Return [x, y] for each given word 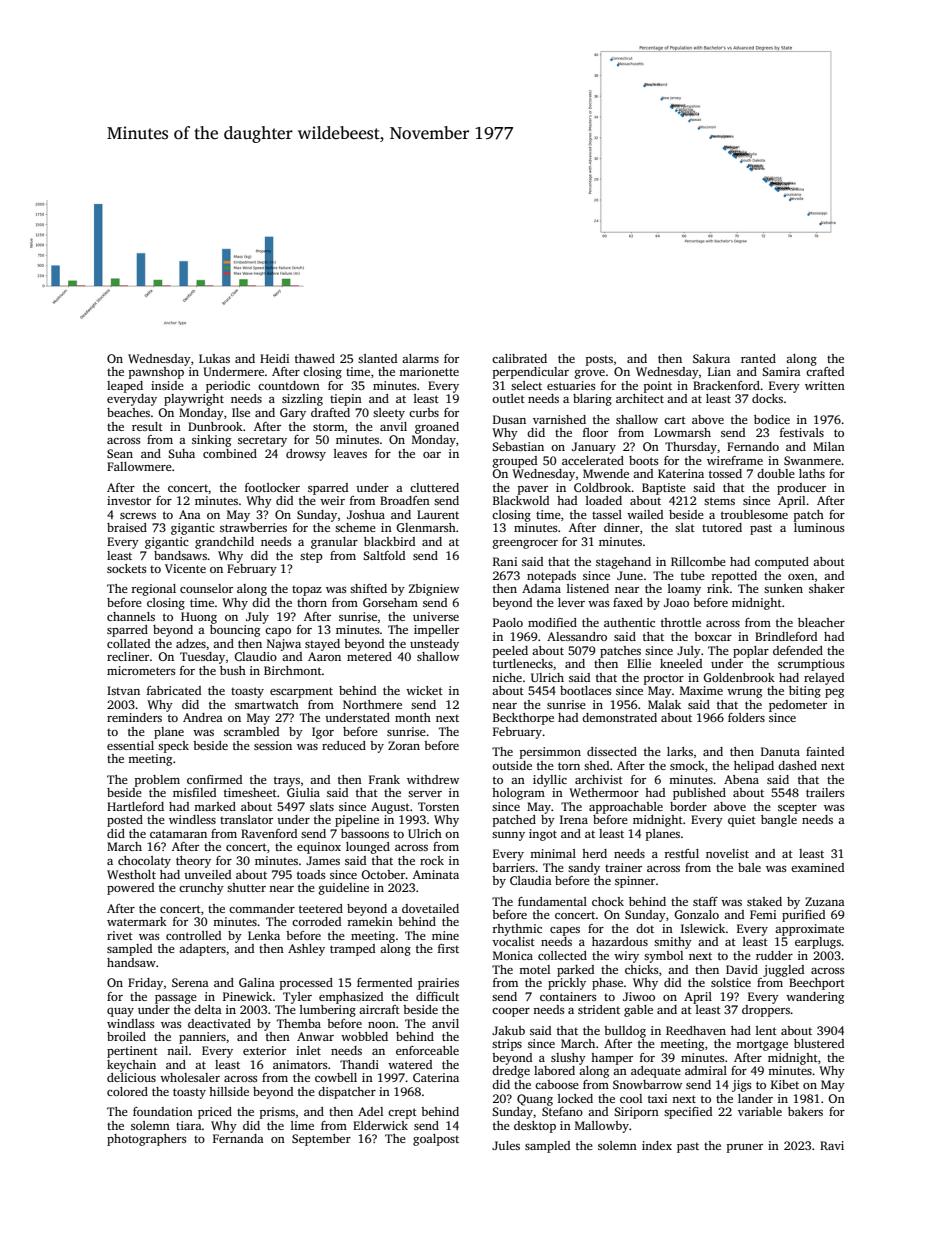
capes [565, 931]
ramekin [370, 921]
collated [128, 643]
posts [599, 361]
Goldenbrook [739, 677]
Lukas [214, 358]
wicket [424, 690]
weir [332, 500]
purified [803, 916]
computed [782, 563]
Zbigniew [434, 590]
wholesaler [190, 1077]
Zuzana [825, 901]
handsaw [131, 962]
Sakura [711, 358]
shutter [246, 887]
